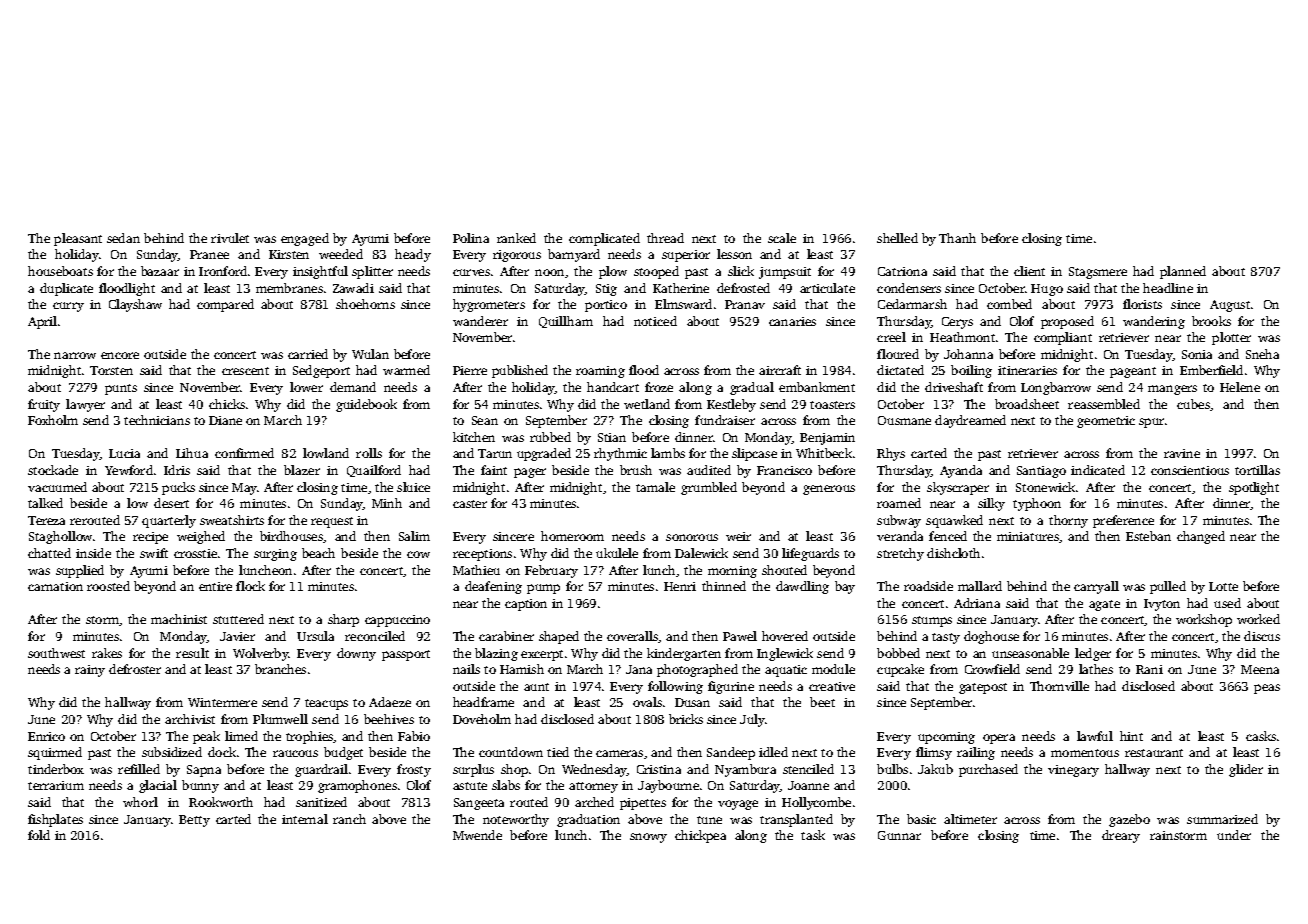 This image has height=924, width=1308. I want to click on worked, so click(1258, 619).
